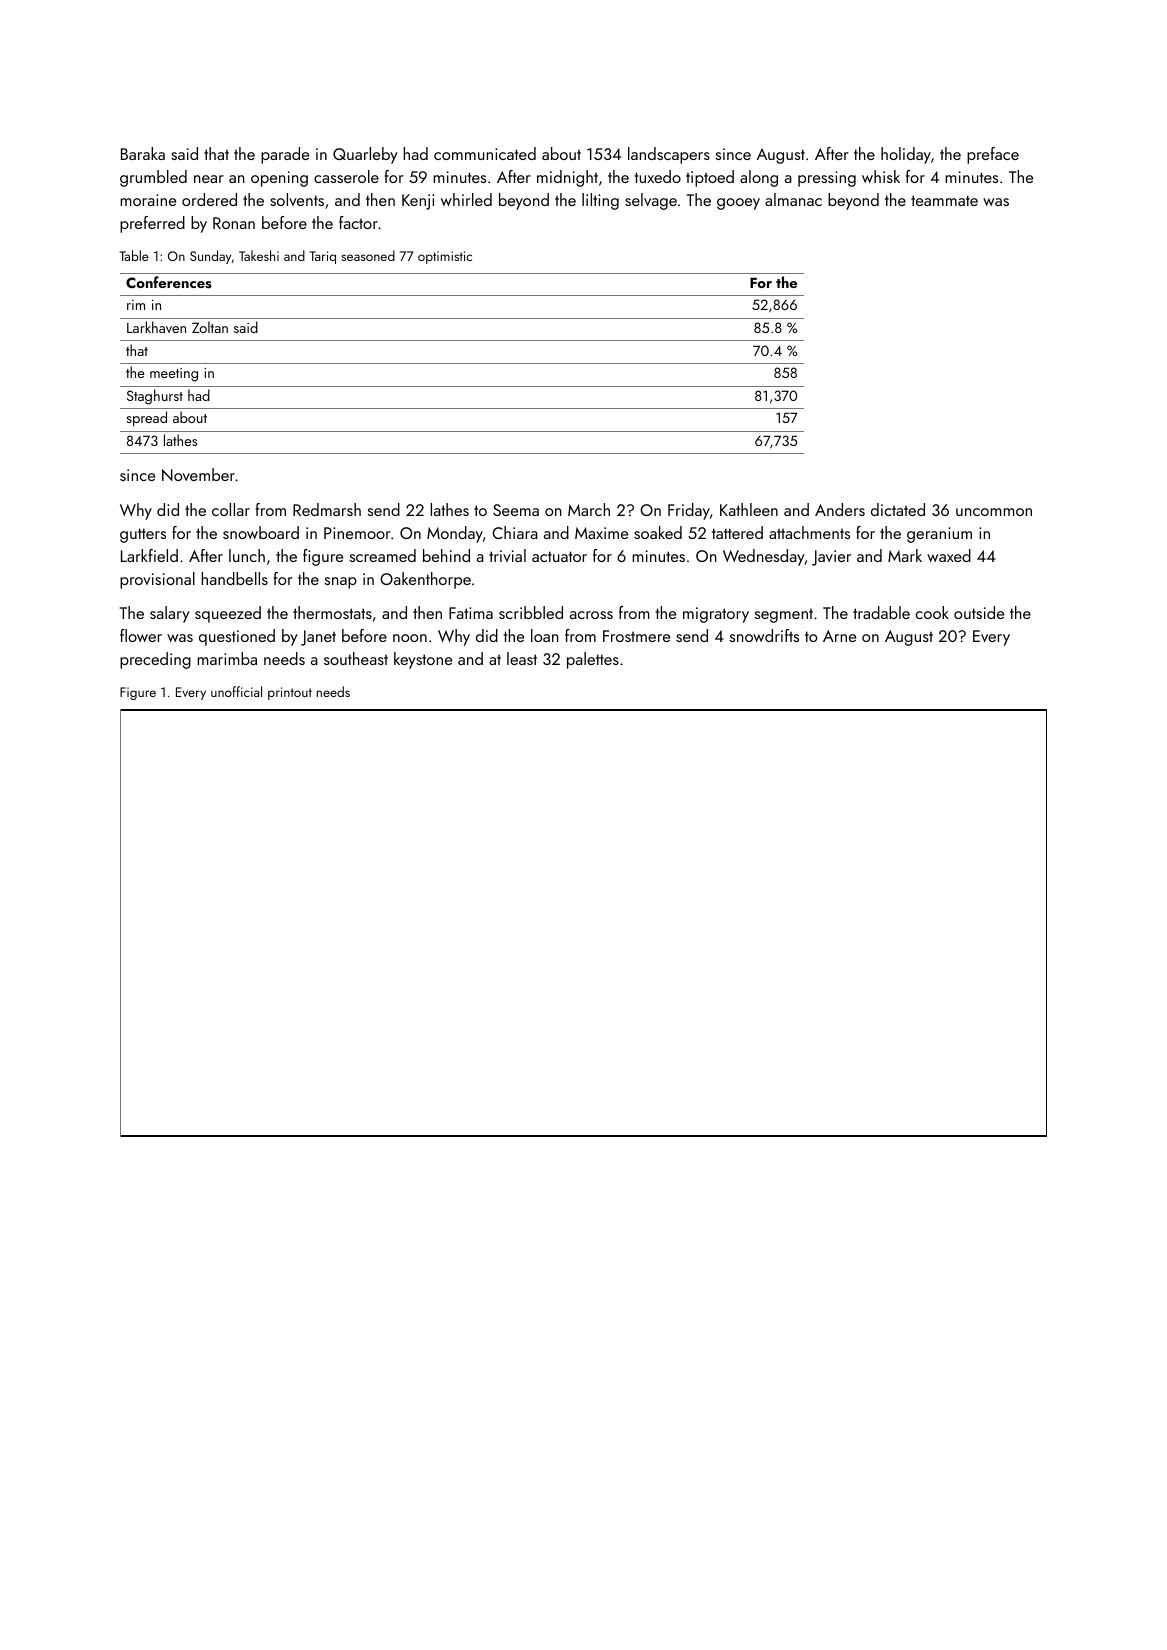  I want to click on Table, so click(134, 255).
